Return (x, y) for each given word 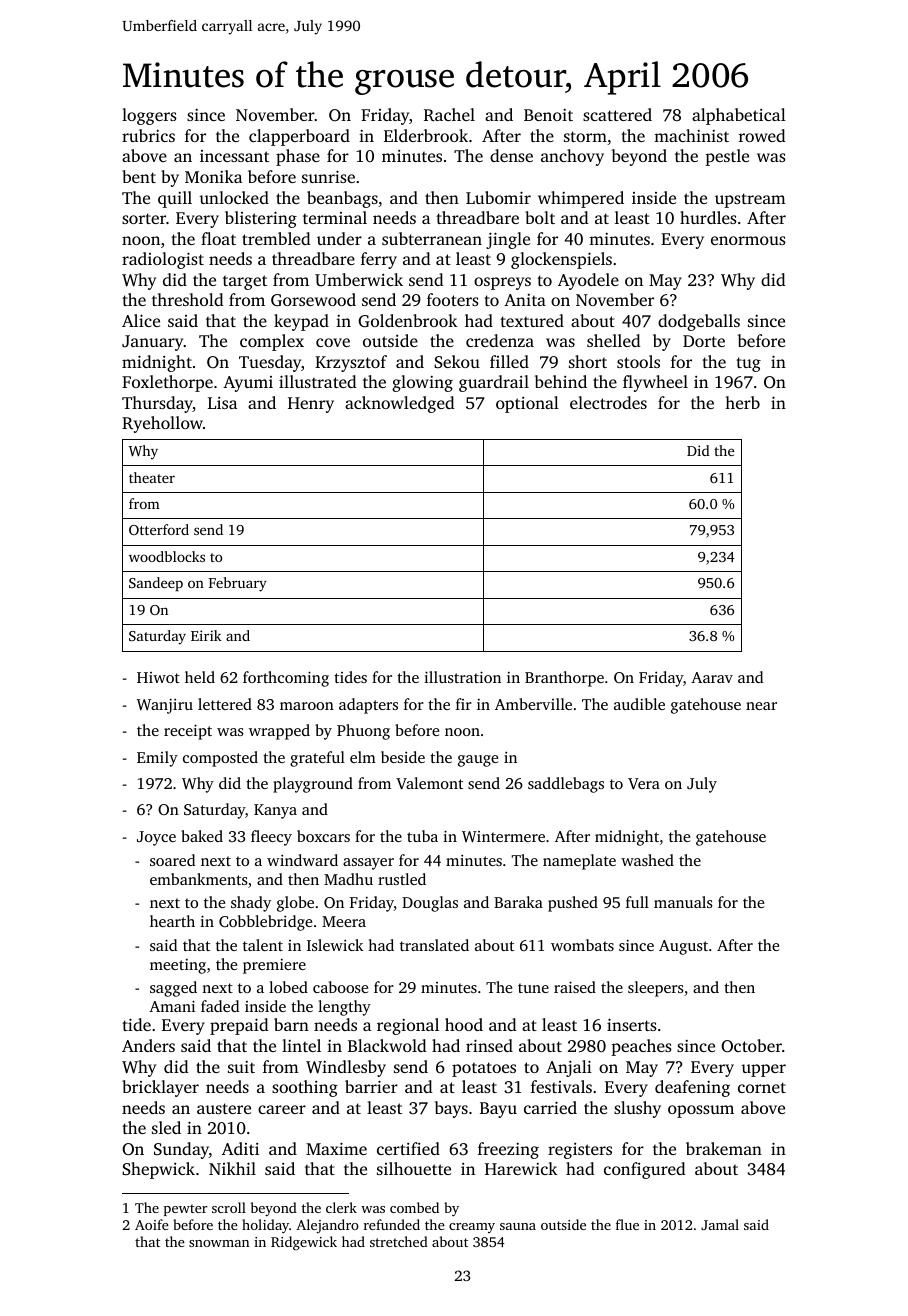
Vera (644, 784)
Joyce (156, 838)
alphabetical (739, 116)
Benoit (548, 115)
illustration (462, 677)
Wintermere (503, 837)
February (238, 584)
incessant (234, 156)
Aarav (712, 677)
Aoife (152, 1224)
